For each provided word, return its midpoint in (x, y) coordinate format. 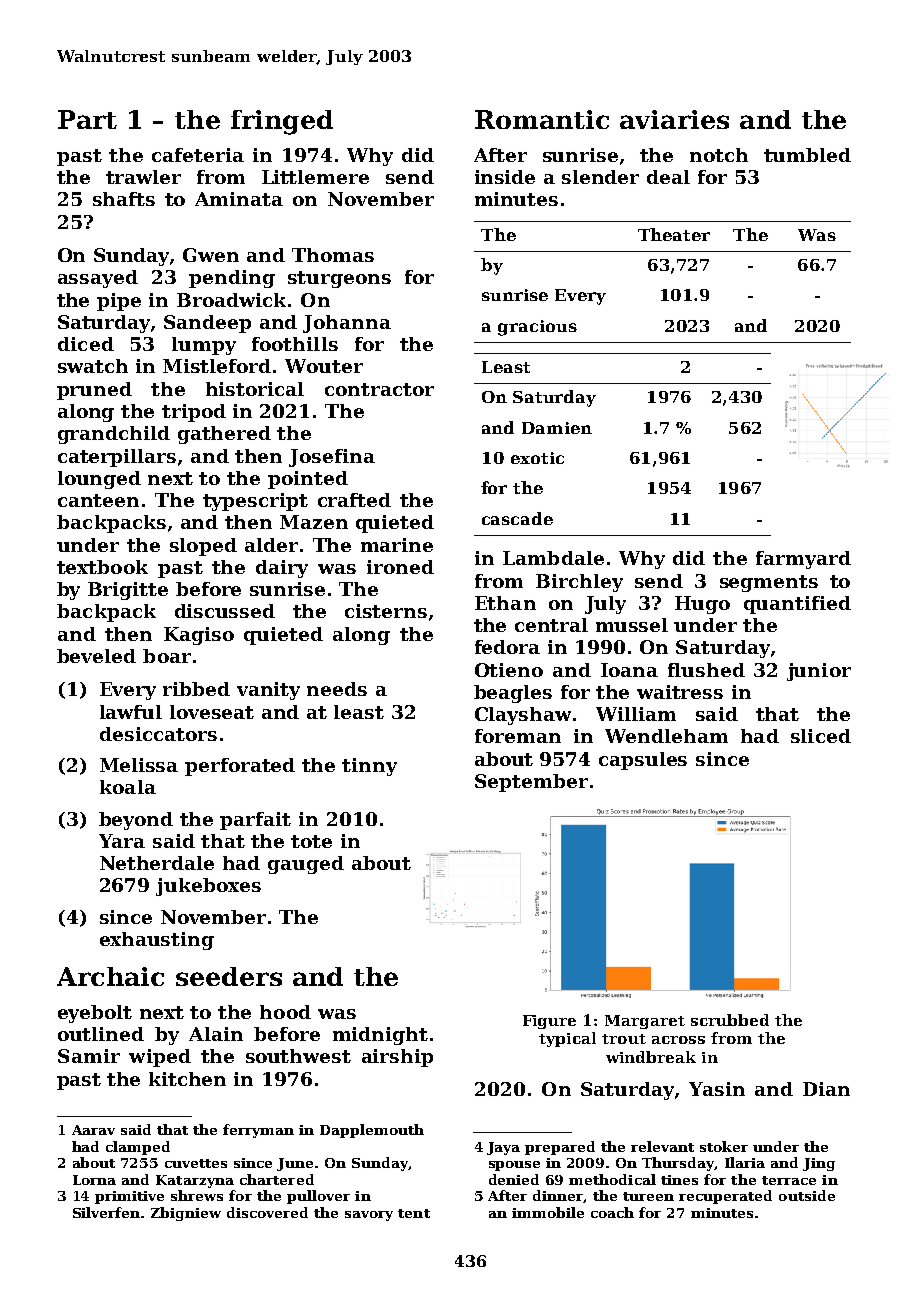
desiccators (158, 734)
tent (414, 1213)
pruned (94, 391)
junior (819, 672)
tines (679, 1180)
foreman (518, 736)
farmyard (803, 560)
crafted (354, 500)
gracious (537, 328)
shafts (124, 199)
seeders (229, 976)
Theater (674, 234)
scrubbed (730, 1020)
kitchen (187, 1079)
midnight (380, 1036)
